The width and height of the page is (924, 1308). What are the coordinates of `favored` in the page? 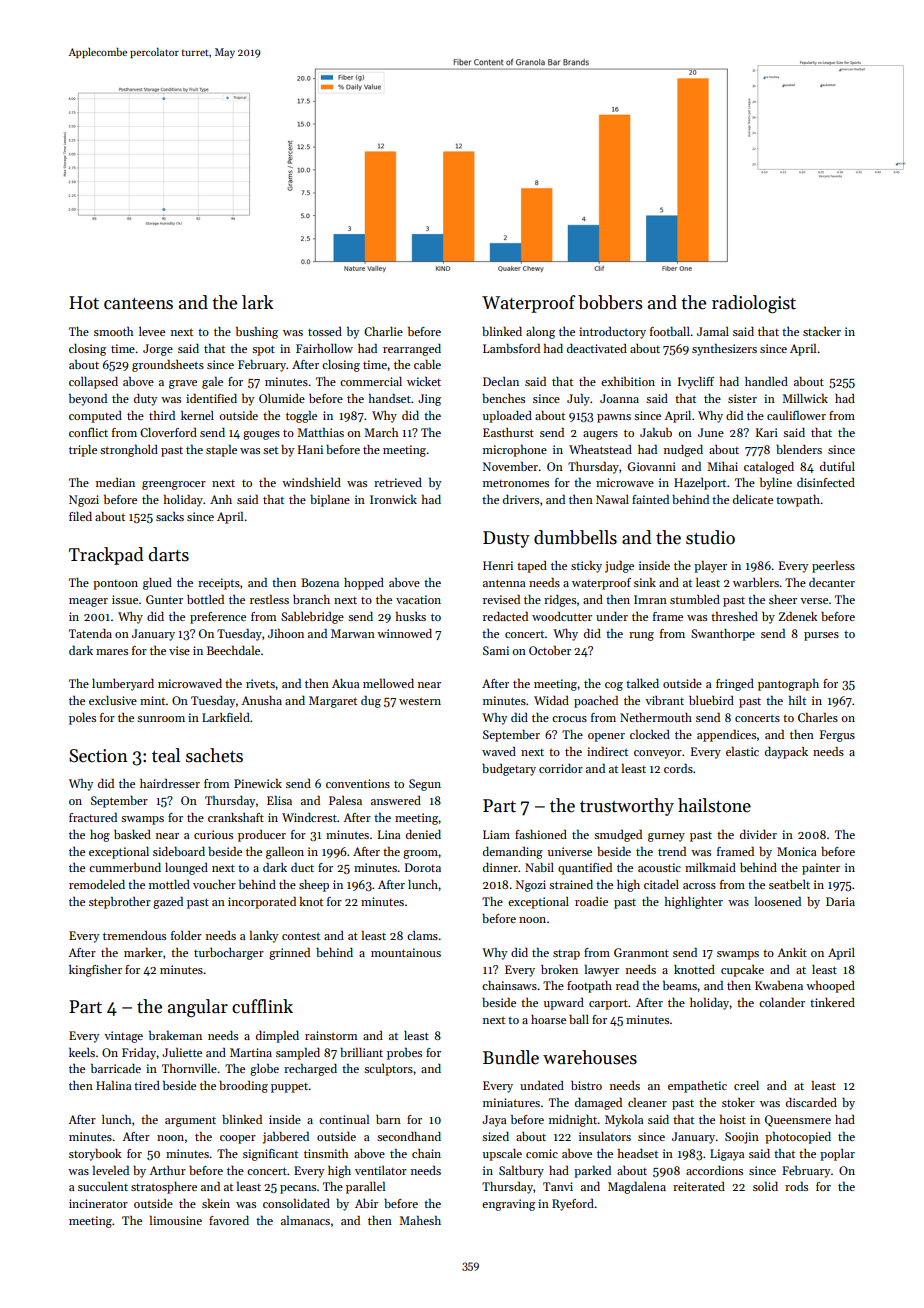 It's located at (229, 1220).
